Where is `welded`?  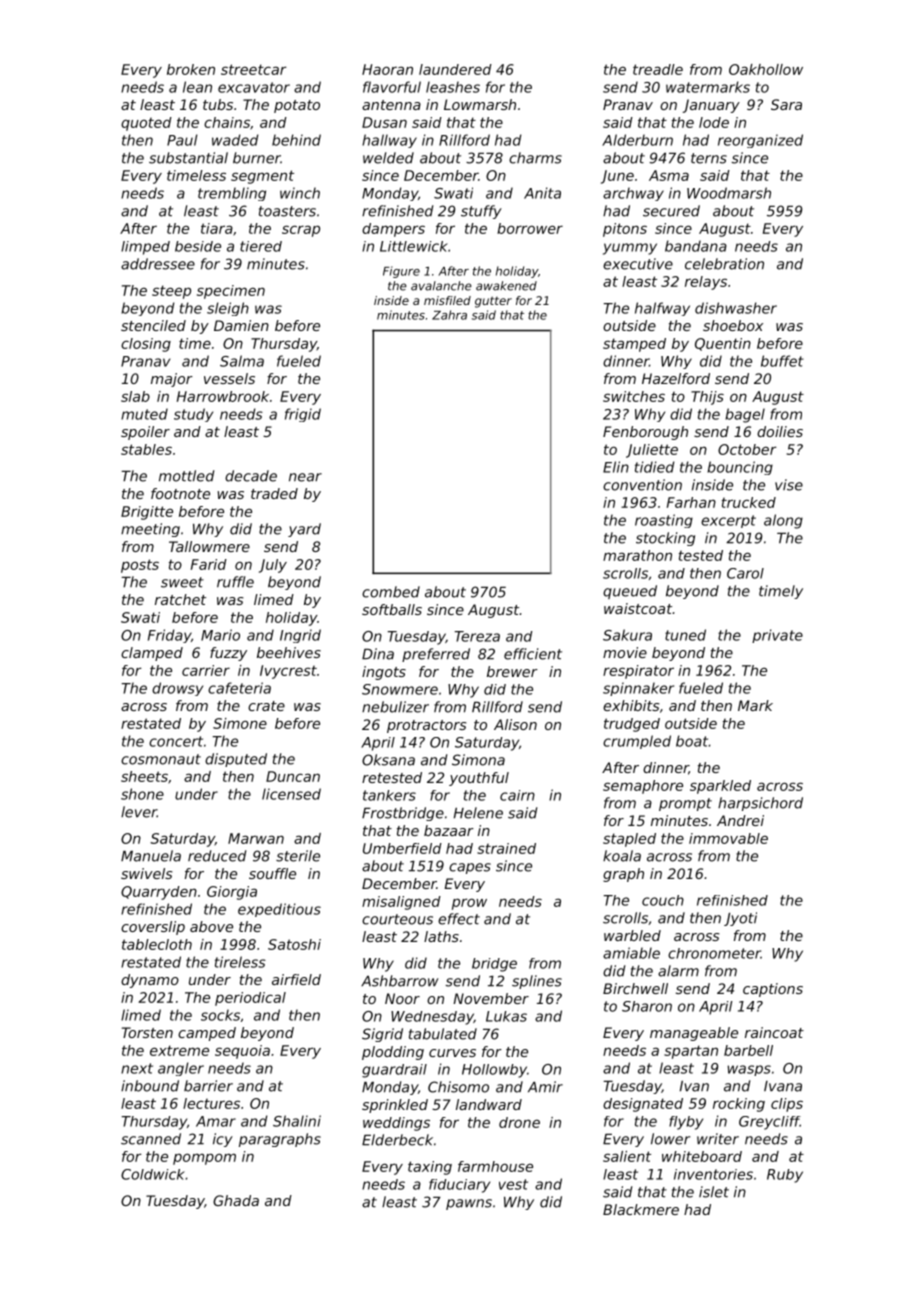 welded is located at coordinates (388, 158).
